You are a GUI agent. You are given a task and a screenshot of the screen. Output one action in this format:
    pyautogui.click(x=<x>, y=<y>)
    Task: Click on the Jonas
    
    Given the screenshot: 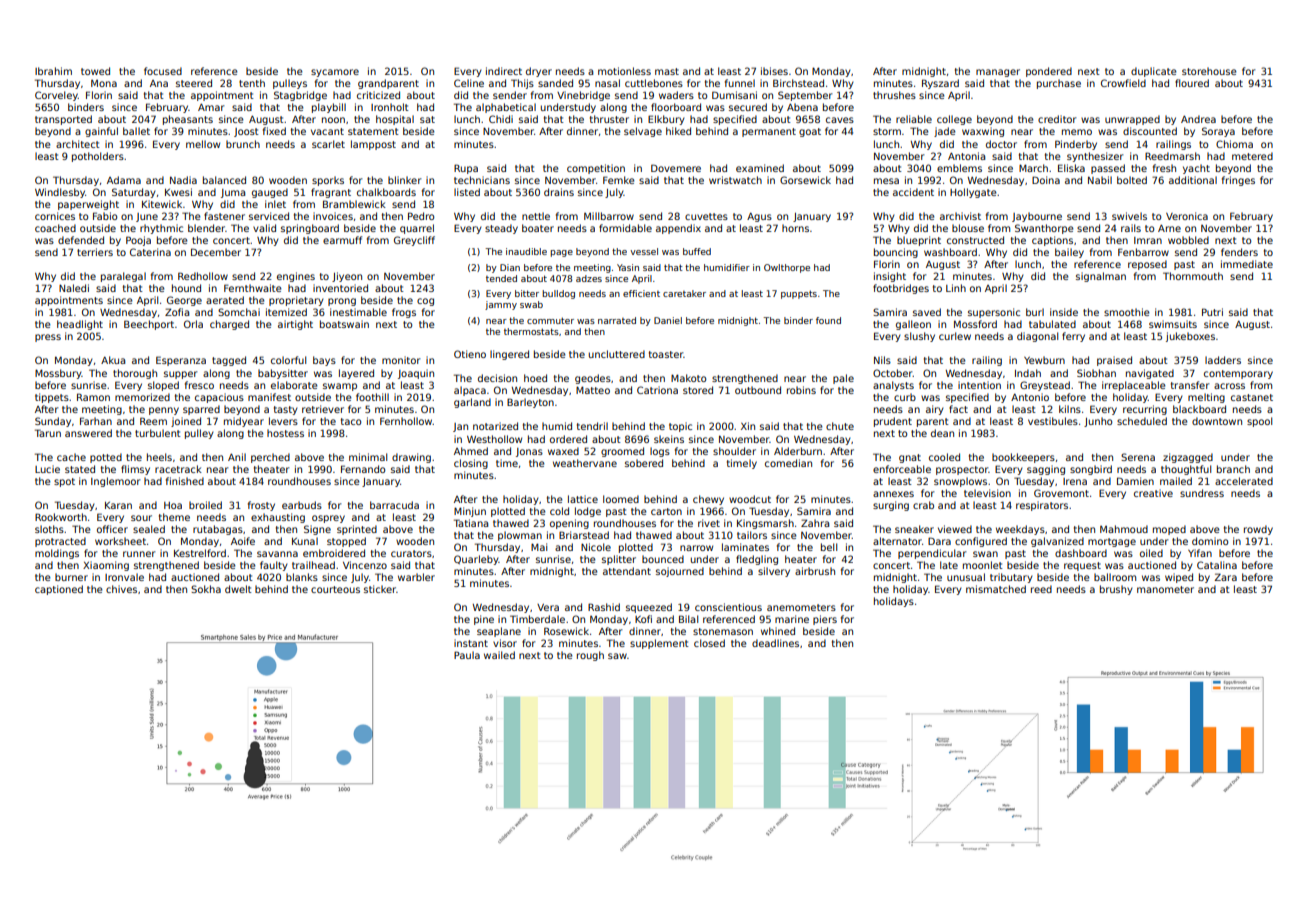 What is the action you would take?
    pyautogui.click(x=529, y=452)
